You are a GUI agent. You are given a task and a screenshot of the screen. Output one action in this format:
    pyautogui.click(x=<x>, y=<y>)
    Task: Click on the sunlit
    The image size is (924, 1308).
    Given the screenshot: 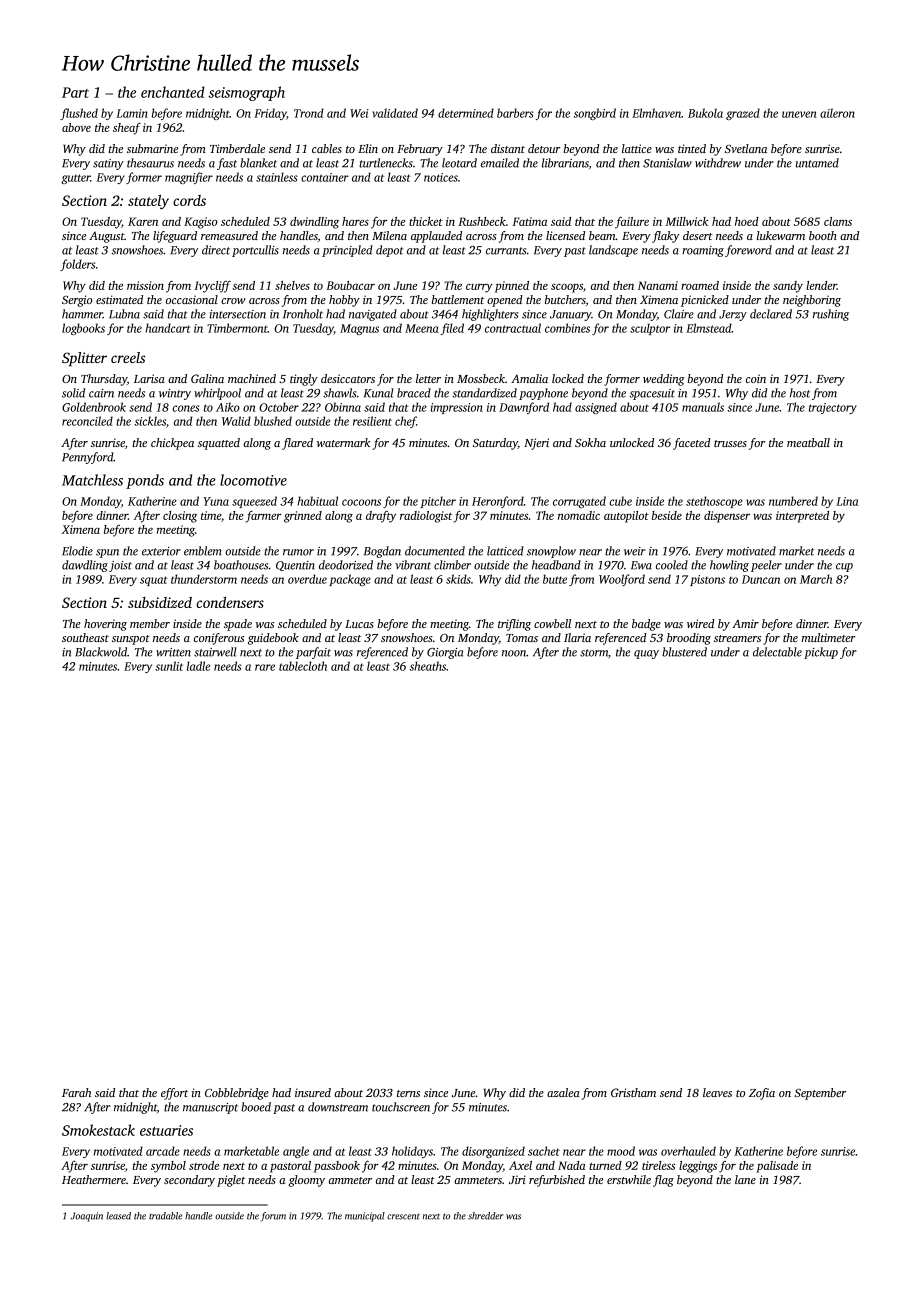 What is the action you would take?
    pyautogui.click(x=169, y=666)
